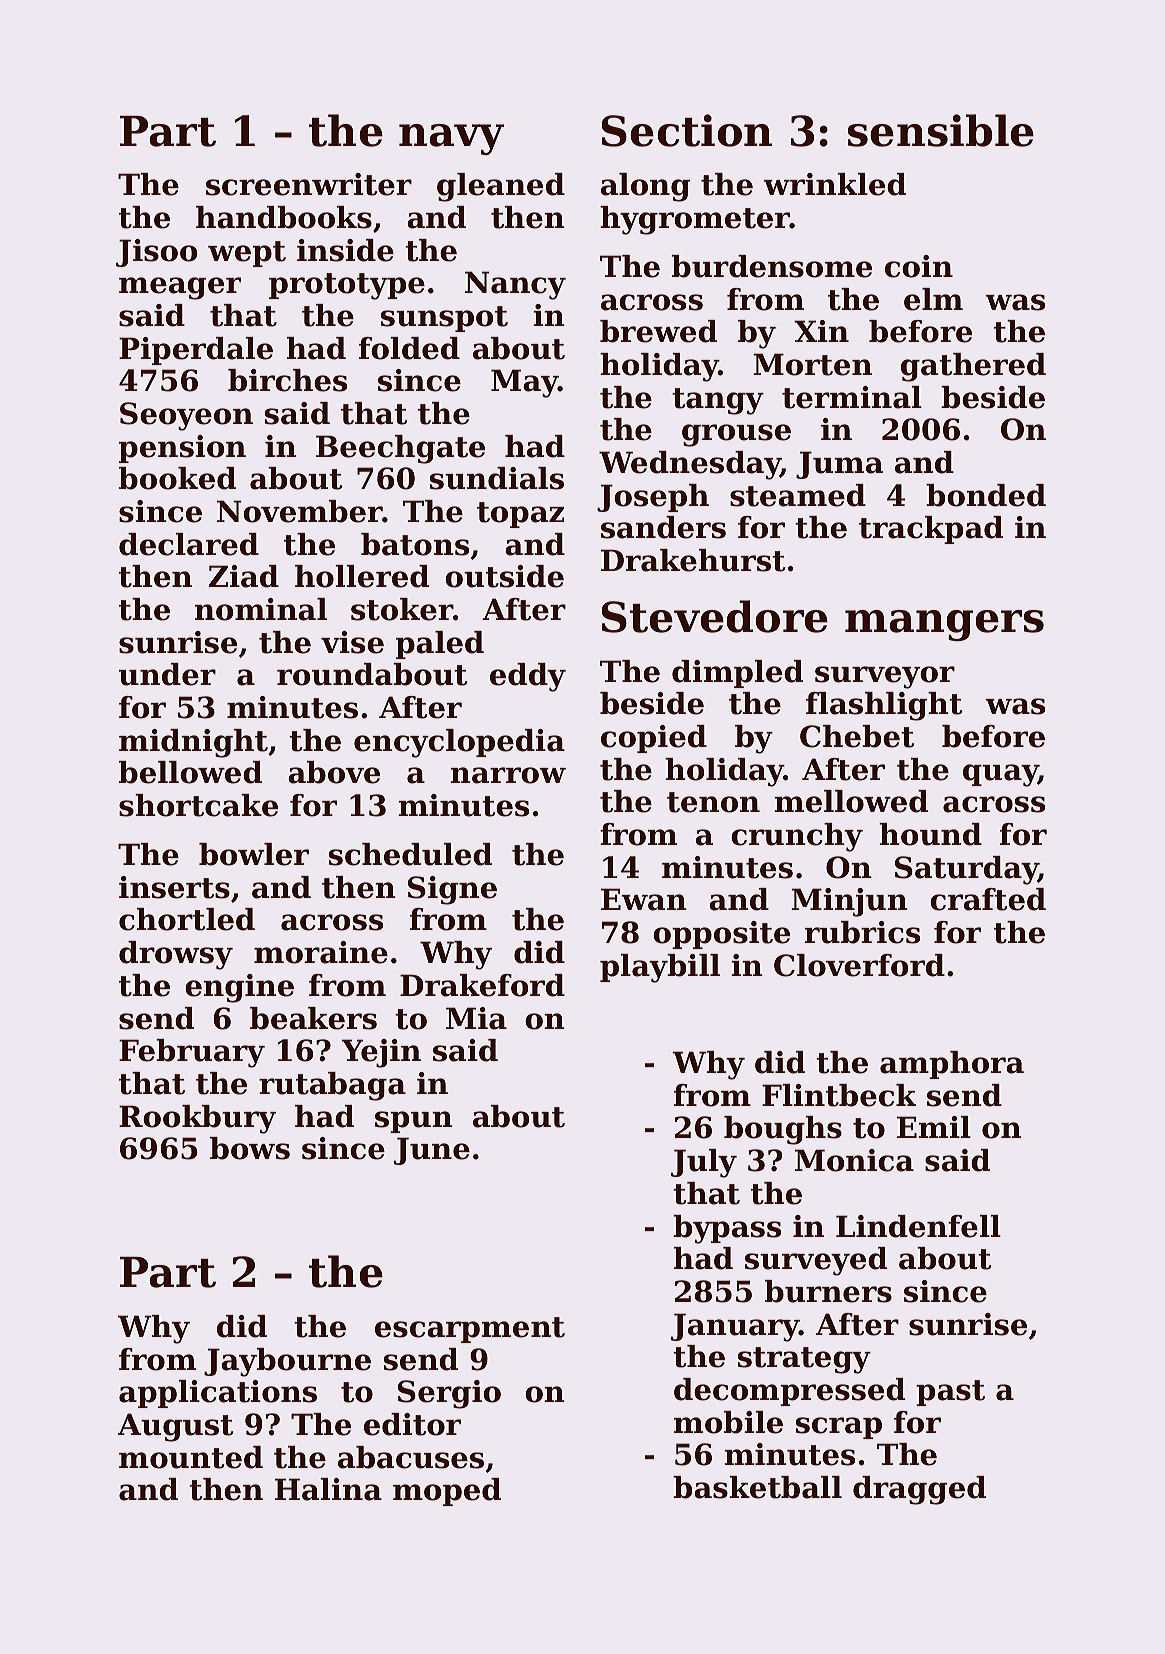 This screenshot has height=1654, width=1165. Describe the element at coordinates (695, 220) in the screenshot. I see `hygrometer` at that location.
